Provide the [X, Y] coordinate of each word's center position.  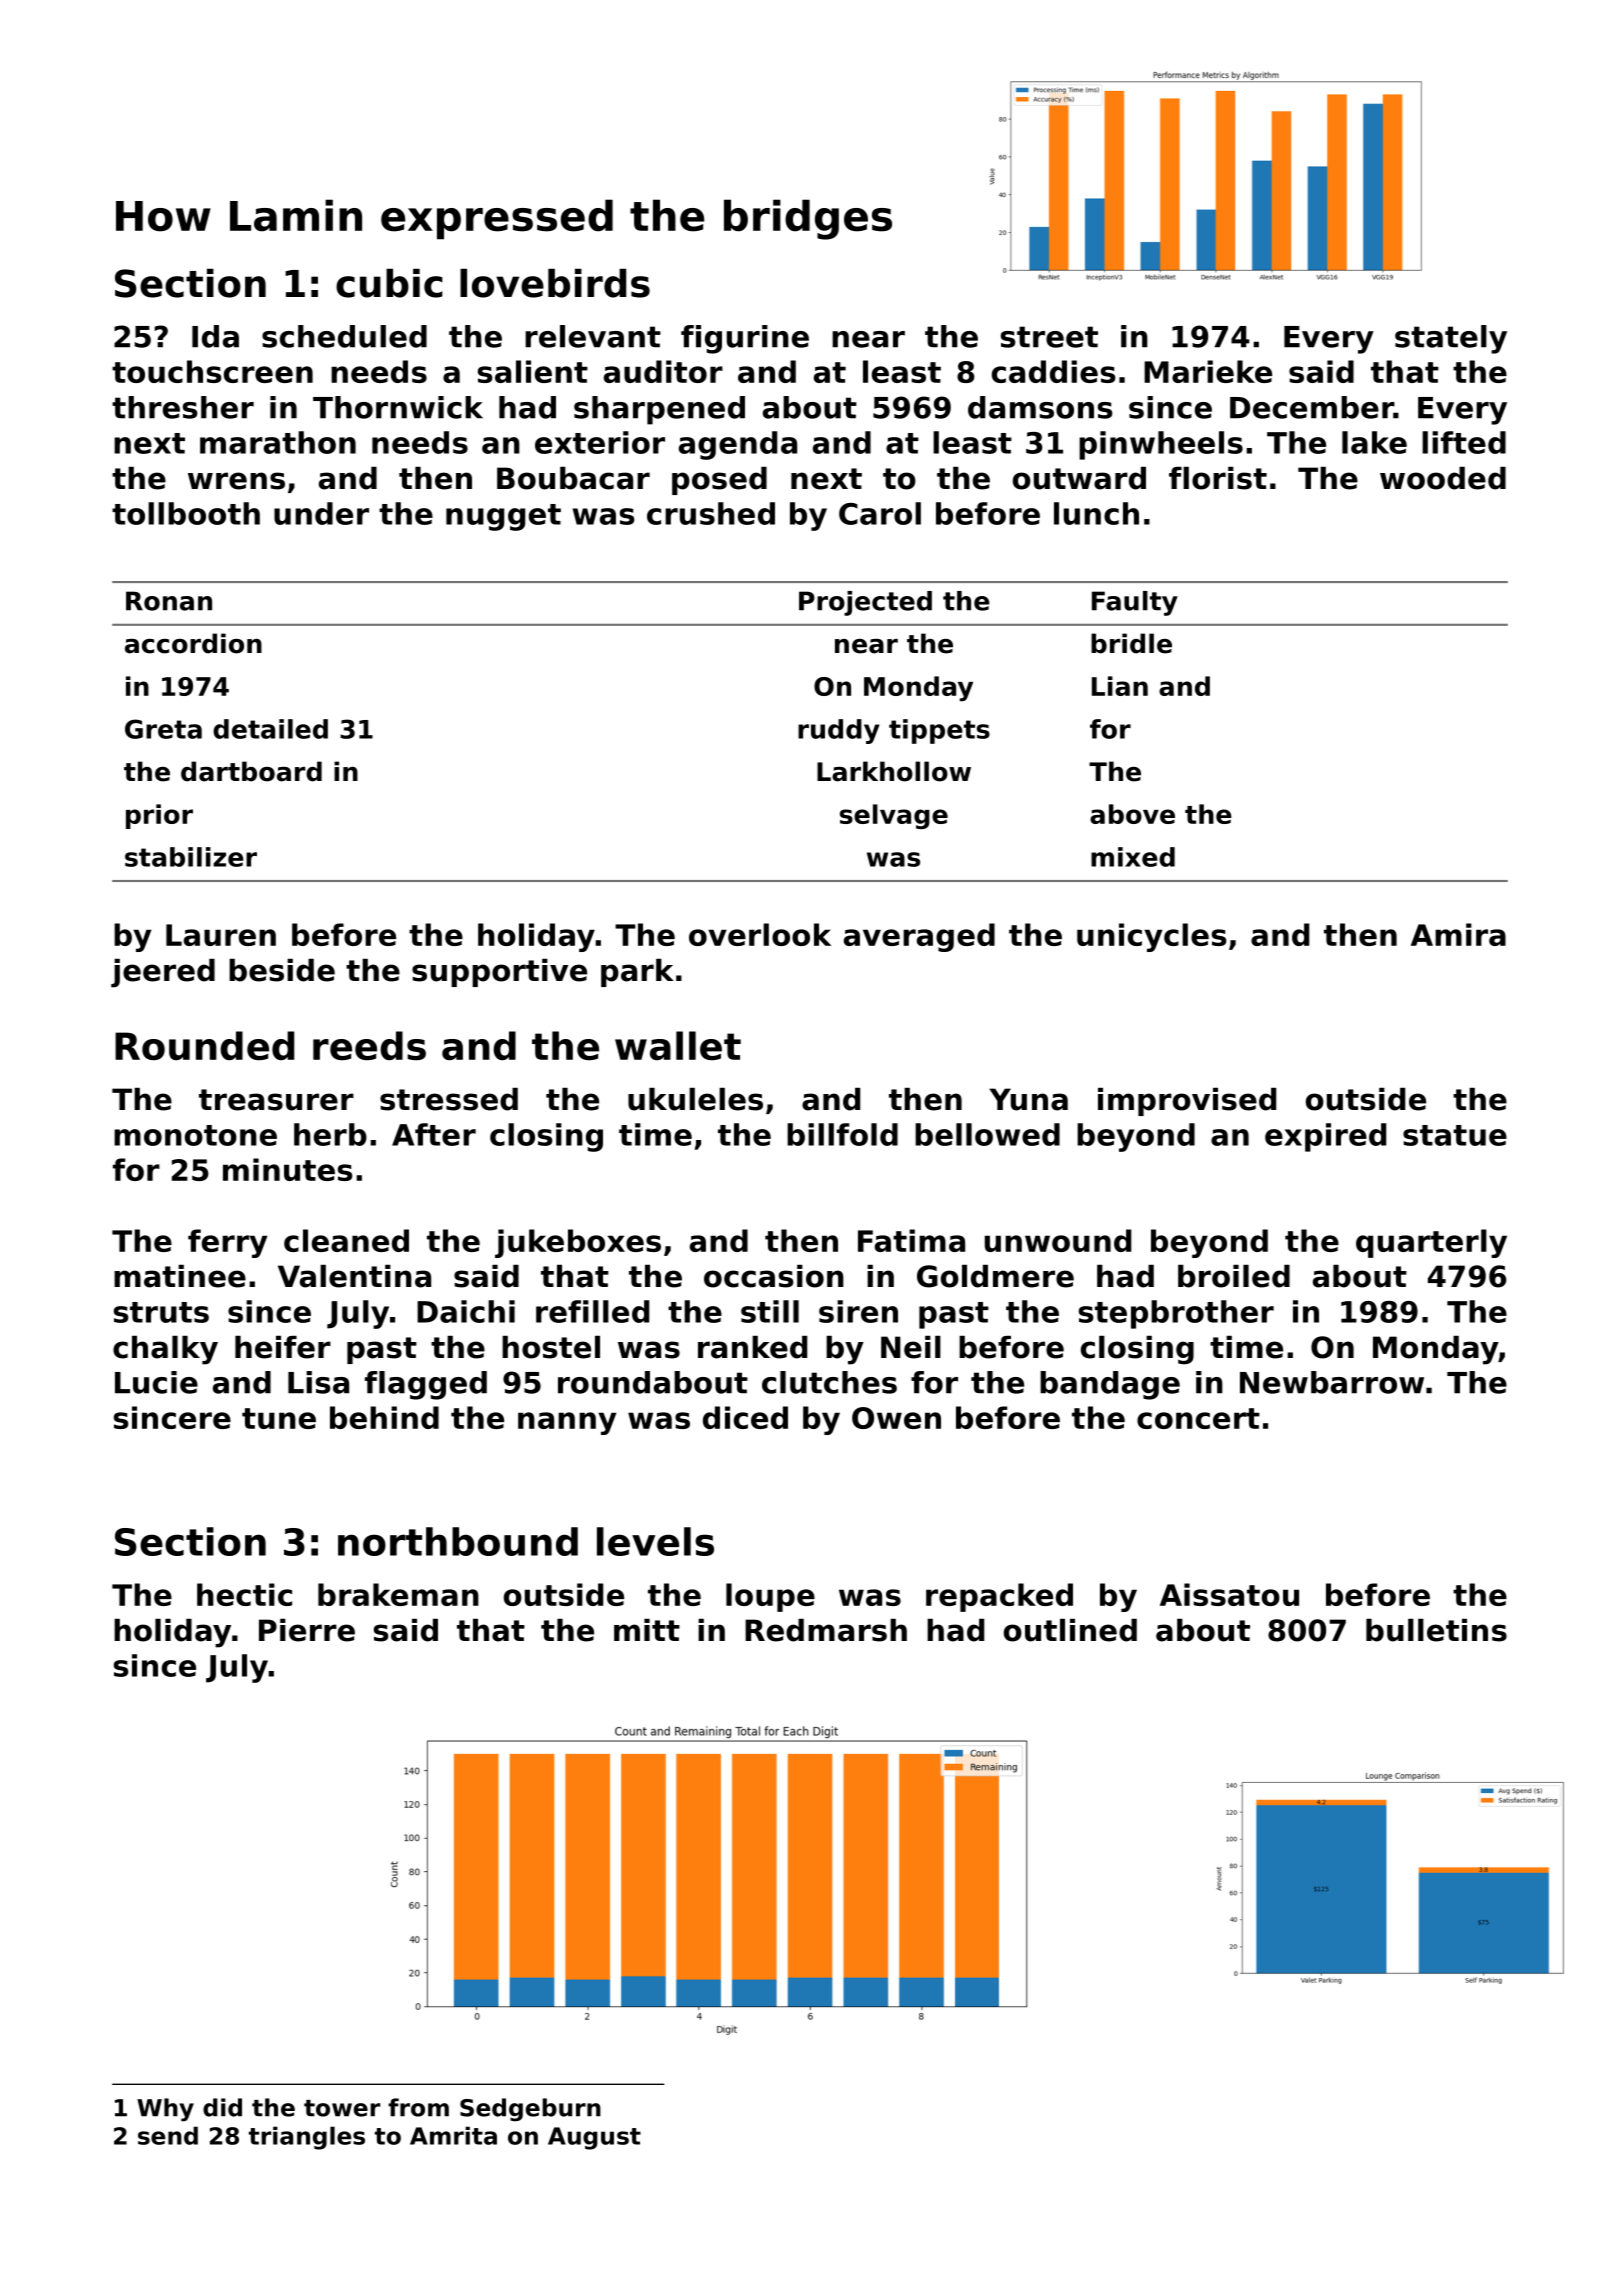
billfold [842, 1134]
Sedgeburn [530, 2110]
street [1049, 337]
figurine [745, 339]
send [168, 2135]
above [1132, 814]
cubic [389, 283]
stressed [449, 1099]
